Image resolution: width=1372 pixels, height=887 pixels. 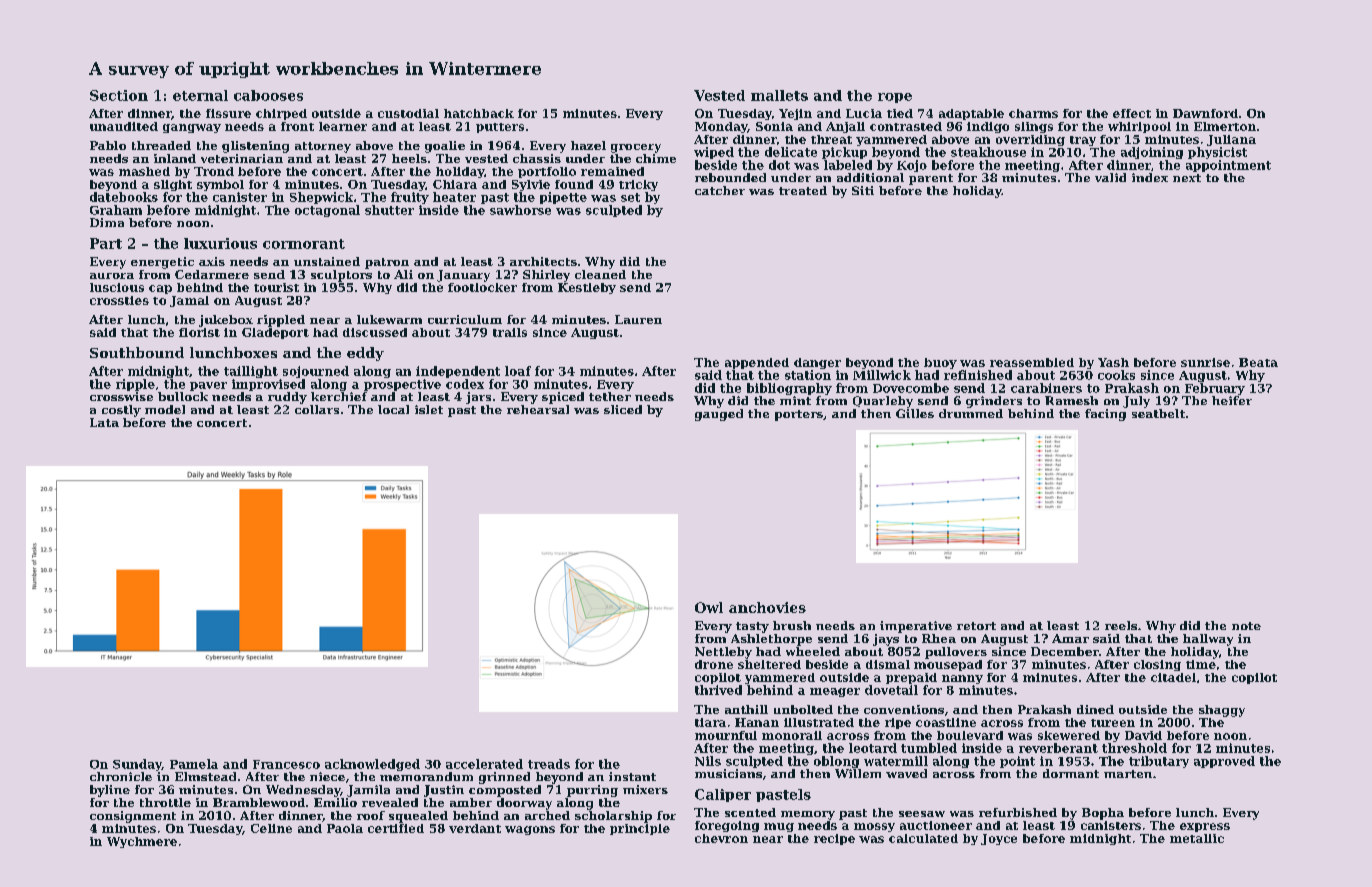 I want to click on seatbelt, so click(x=1158, y=413).
